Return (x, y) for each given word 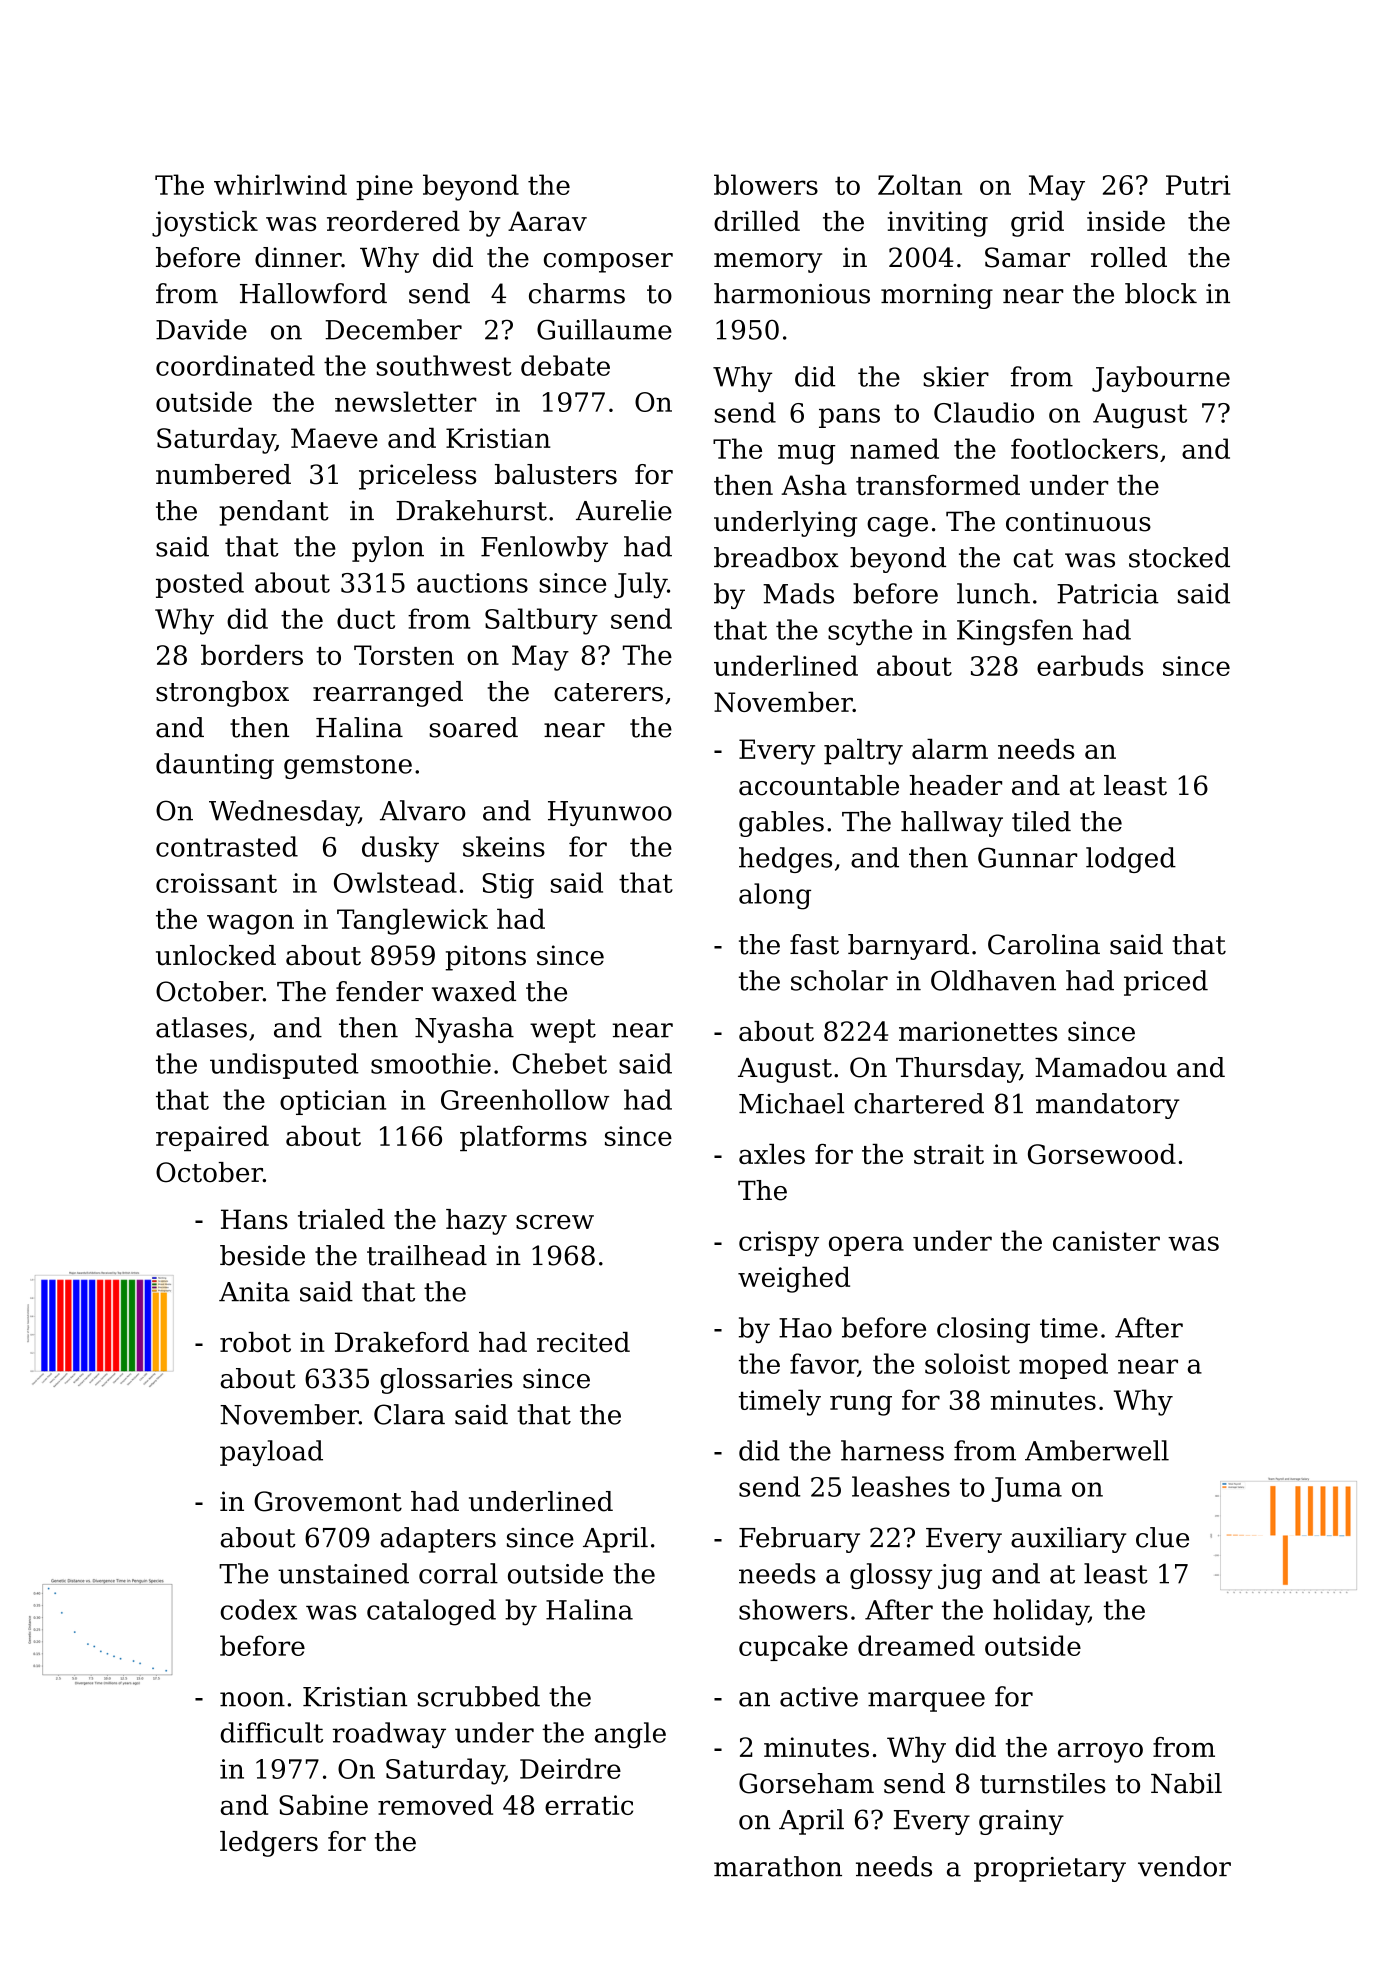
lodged (1131, 860)
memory (768, 263)
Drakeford (402, 1342)
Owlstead (395, 882)
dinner (298, 257)
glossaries (446, 1381)
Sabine (323, 1804)
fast (814, 944)
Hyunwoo (610, 813)
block (1161, 293)
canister (1106, 1241)
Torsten (404, 655)
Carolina (1044, 944)
